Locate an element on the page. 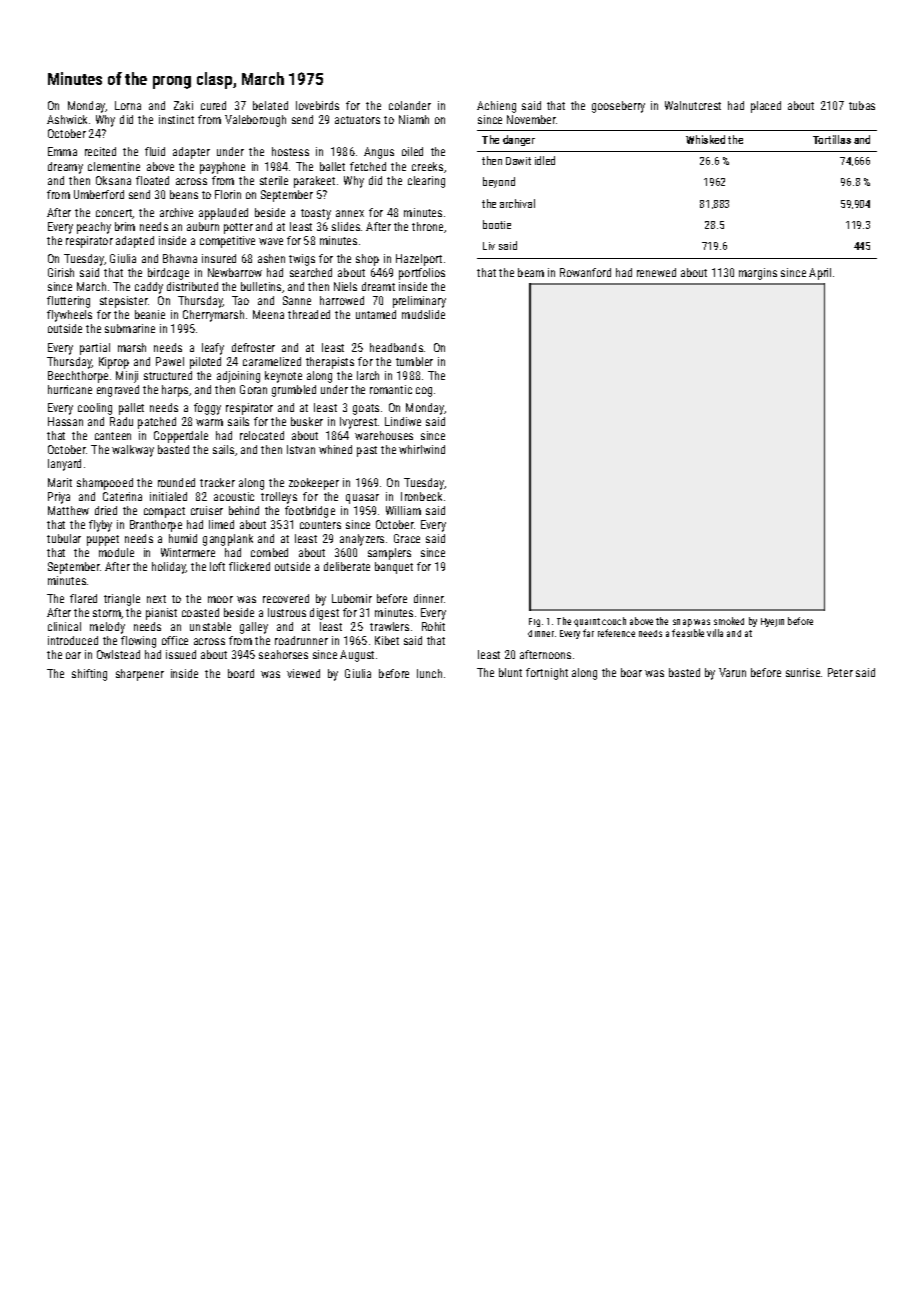 Image resolution: width=924 pixels, height=1308 pixels. tubas is located at coordinates (862, 105).
